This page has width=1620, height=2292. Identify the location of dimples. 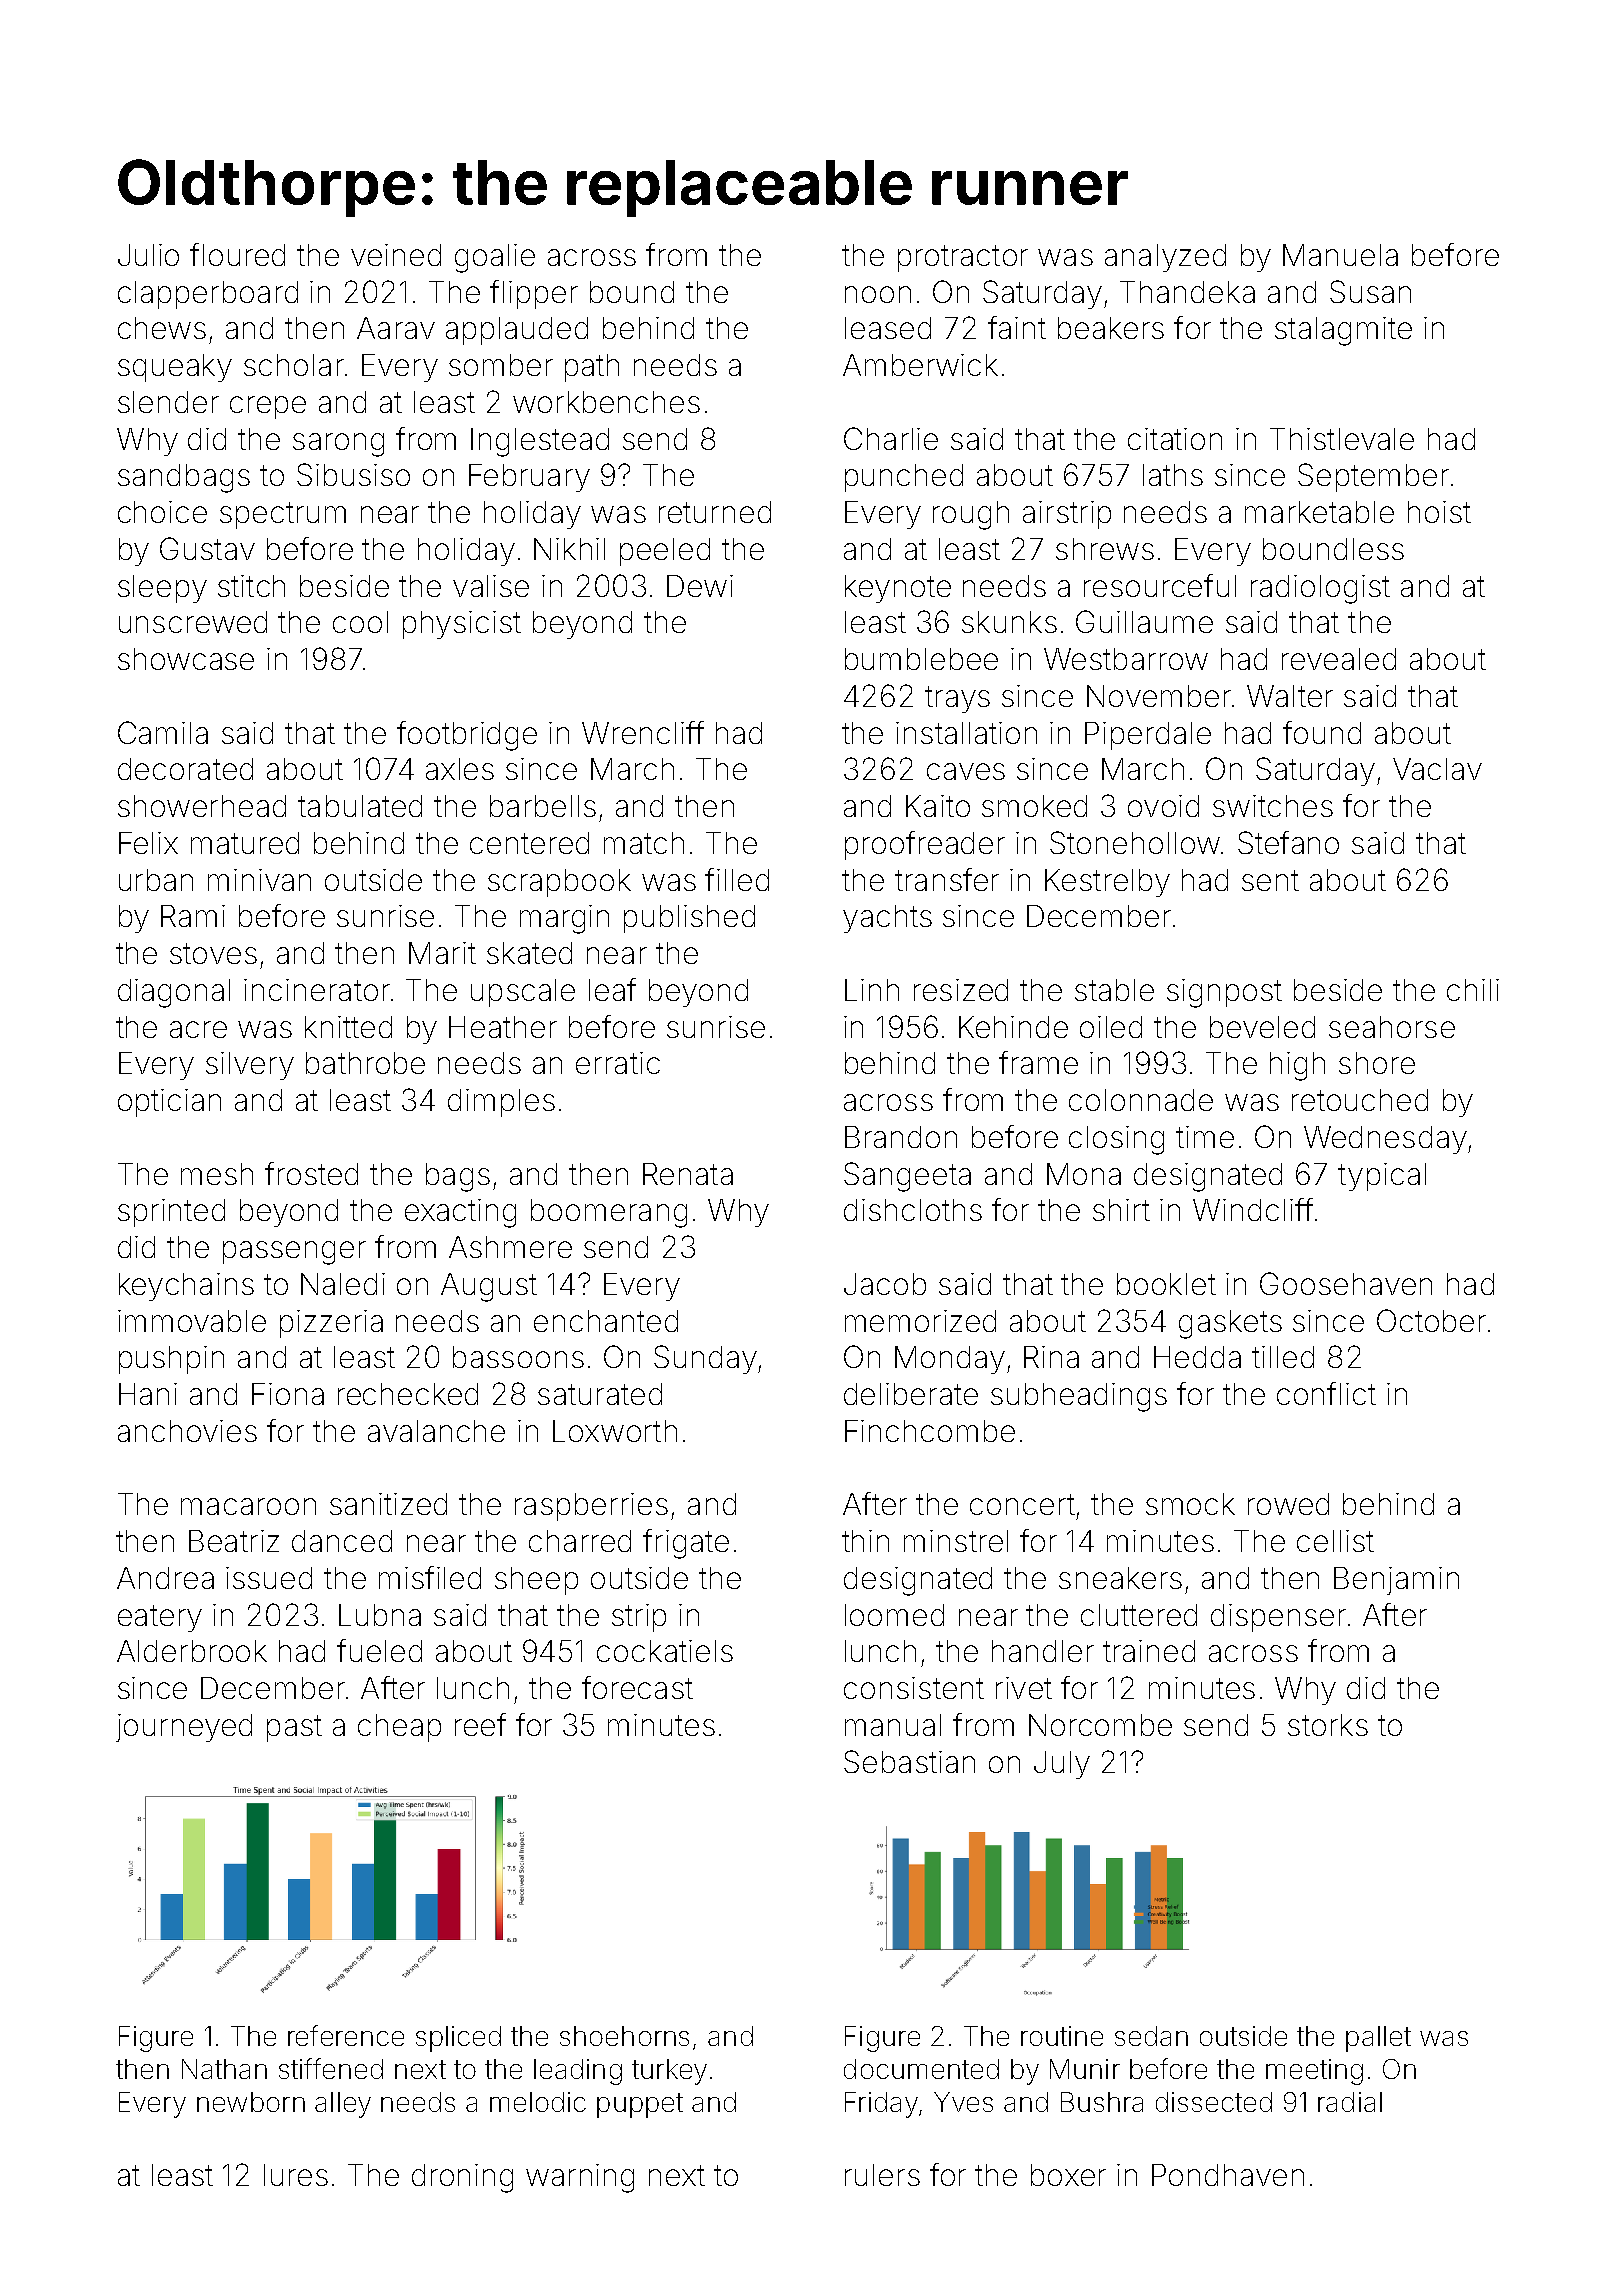
(501, 1103).
